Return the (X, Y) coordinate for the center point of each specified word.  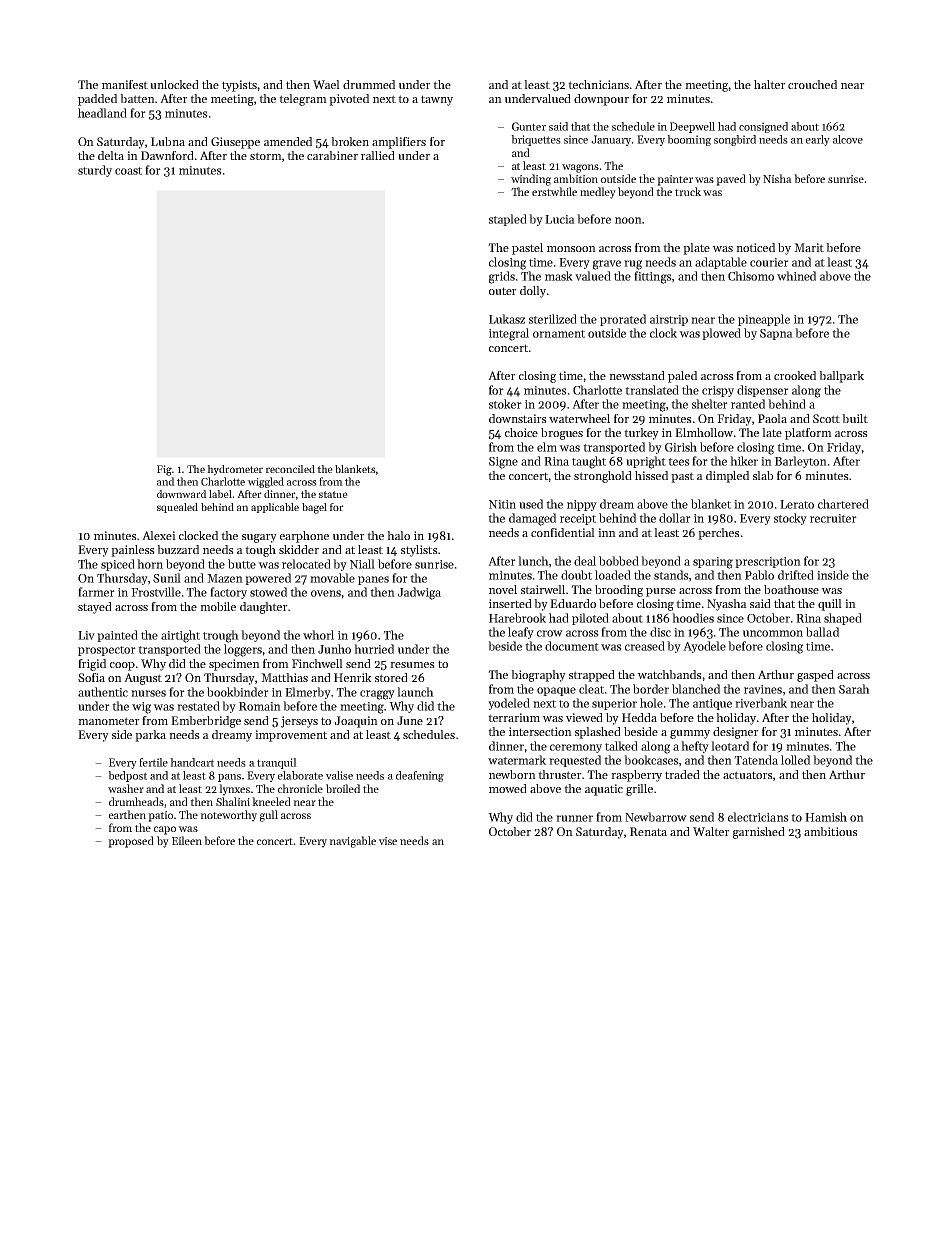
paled (682, 377)
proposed (131, 842)
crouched (812, 84)
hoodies (693, 618)
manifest (125, 84)
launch (415, 692)
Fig (164, 470)
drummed (369, 84)
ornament (559, 334)
